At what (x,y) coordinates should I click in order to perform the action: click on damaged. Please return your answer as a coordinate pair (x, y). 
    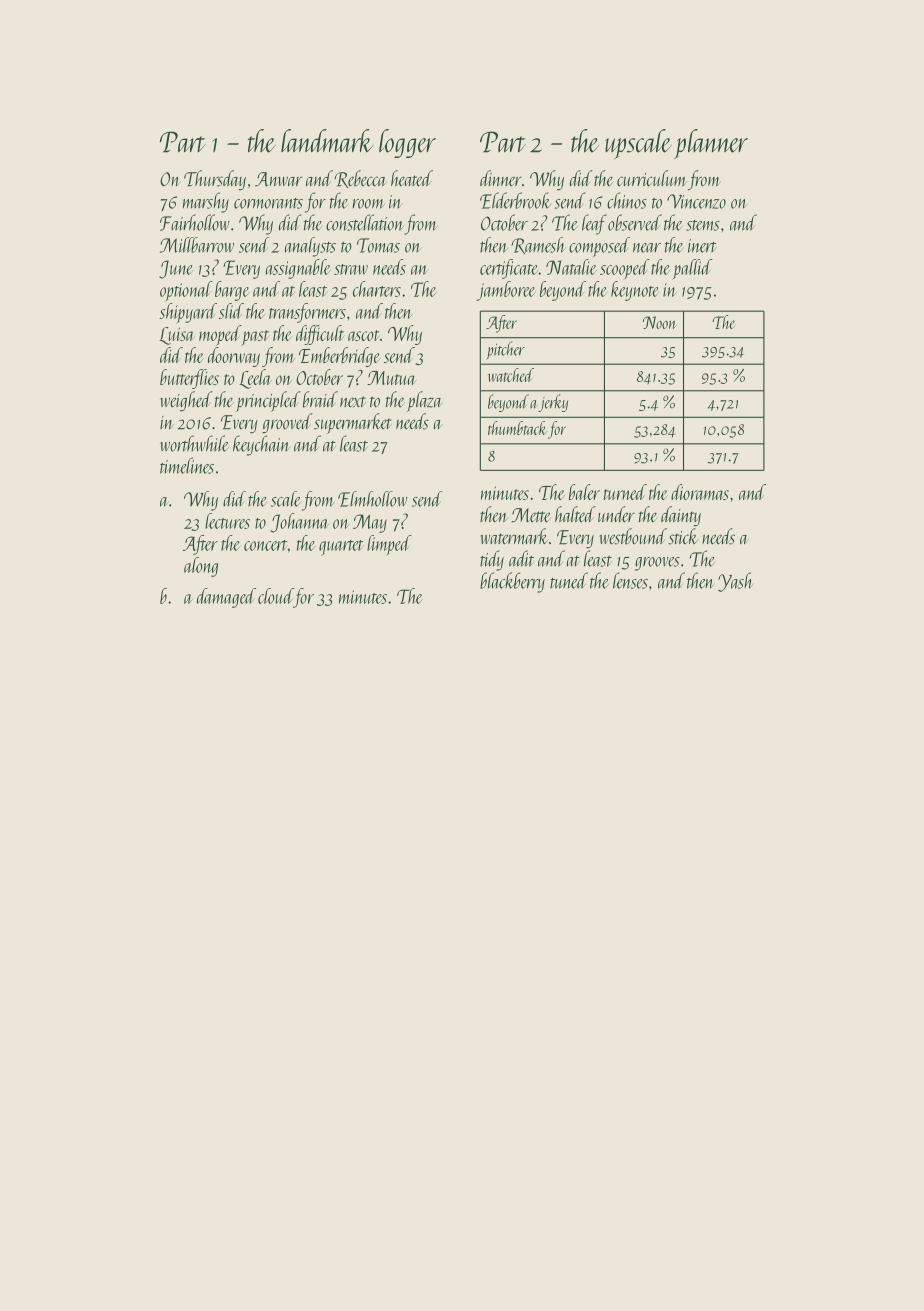
    Looking at the image, I should click on (226, 598).
